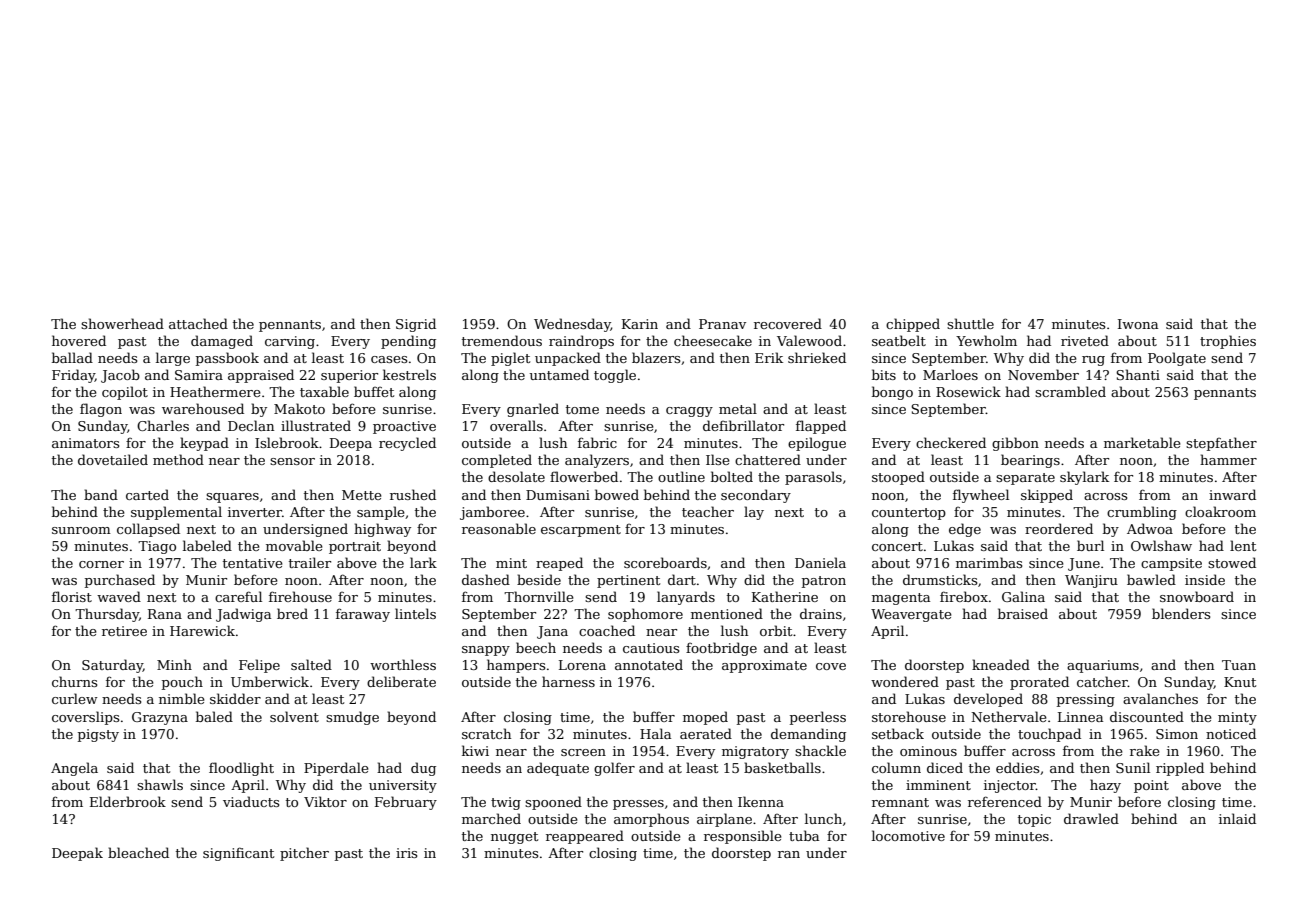 This screenshot has height=924, width=1308. What do you see at coordinates (1220, 511) in the screenshot?
I see `cloakroom` at bounding box center [1220, 511].
